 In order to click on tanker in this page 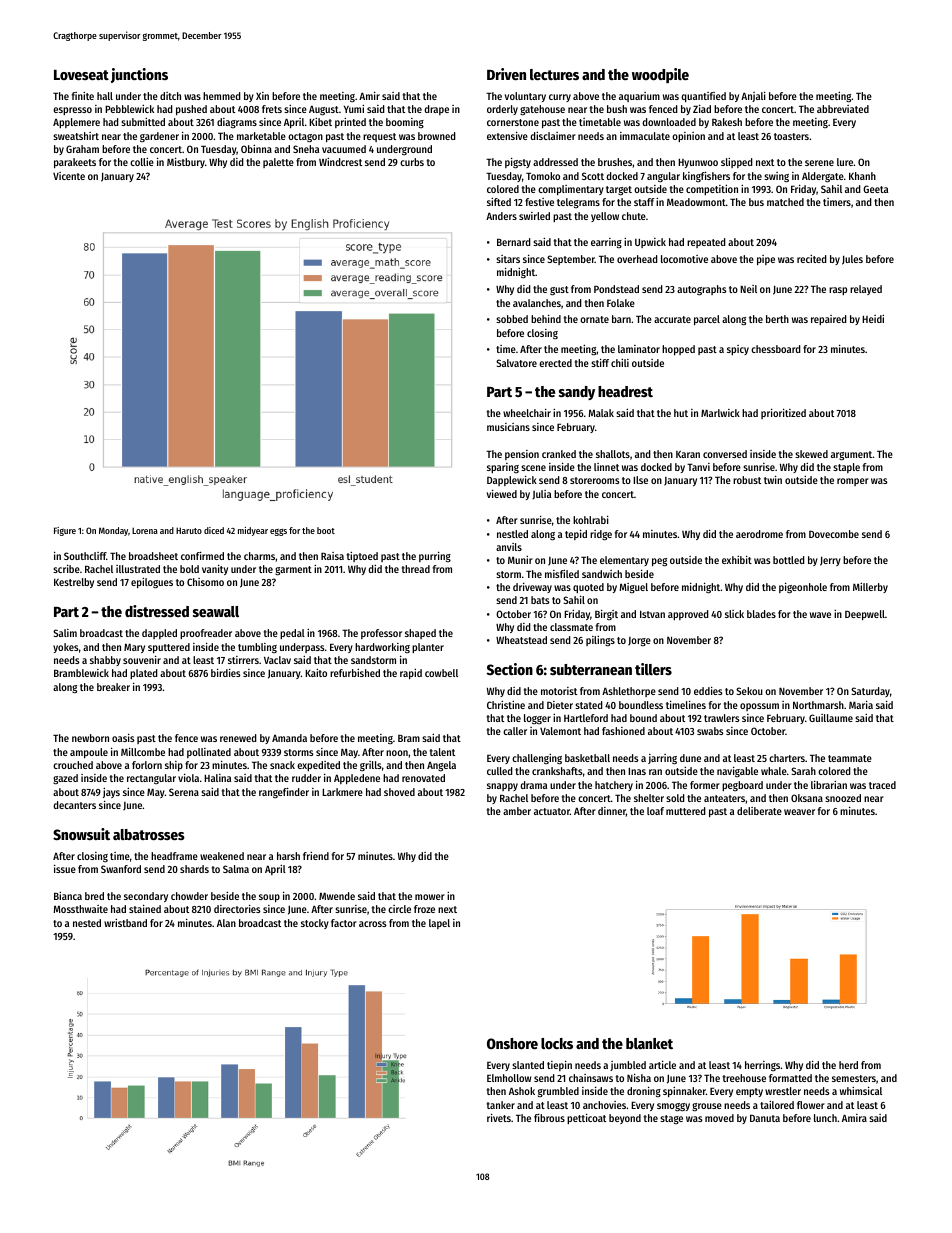, I will do `click(501, 1105)`.
